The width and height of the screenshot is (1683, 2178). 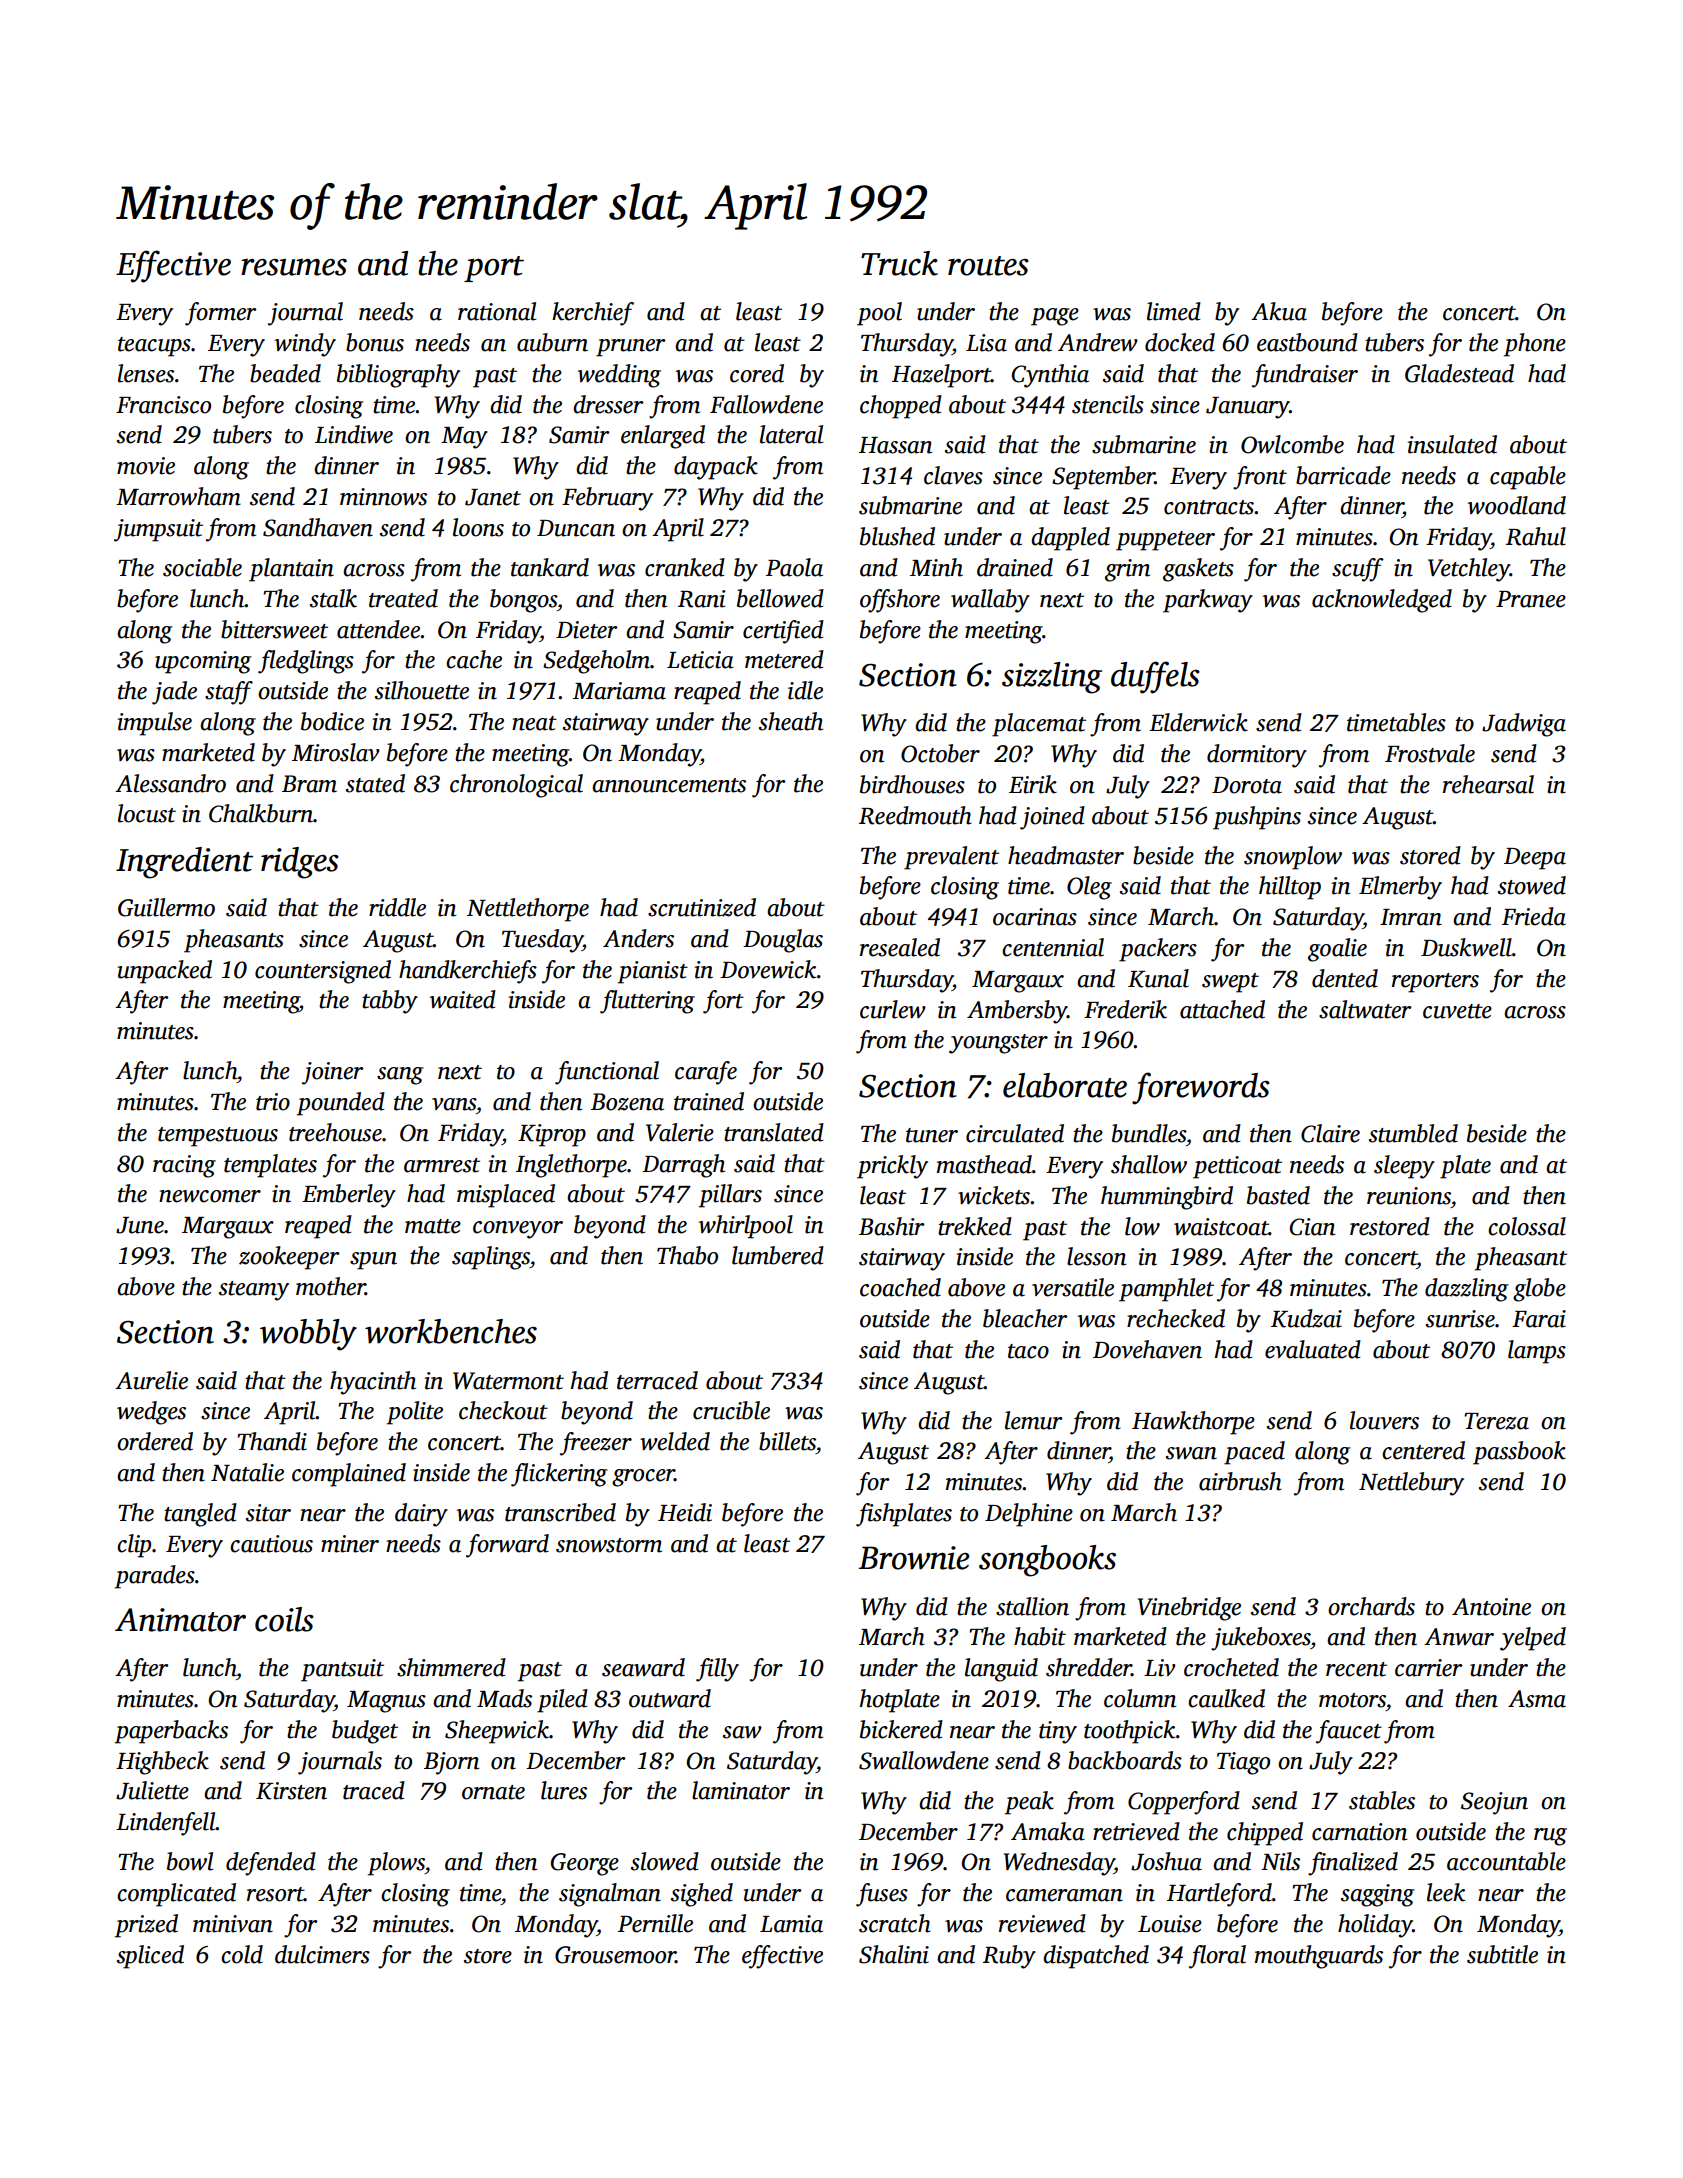 What do you see at coordinates (791, 1924) in the screenshot?
I see `Lamia` at bounding box center [791, 1924].
